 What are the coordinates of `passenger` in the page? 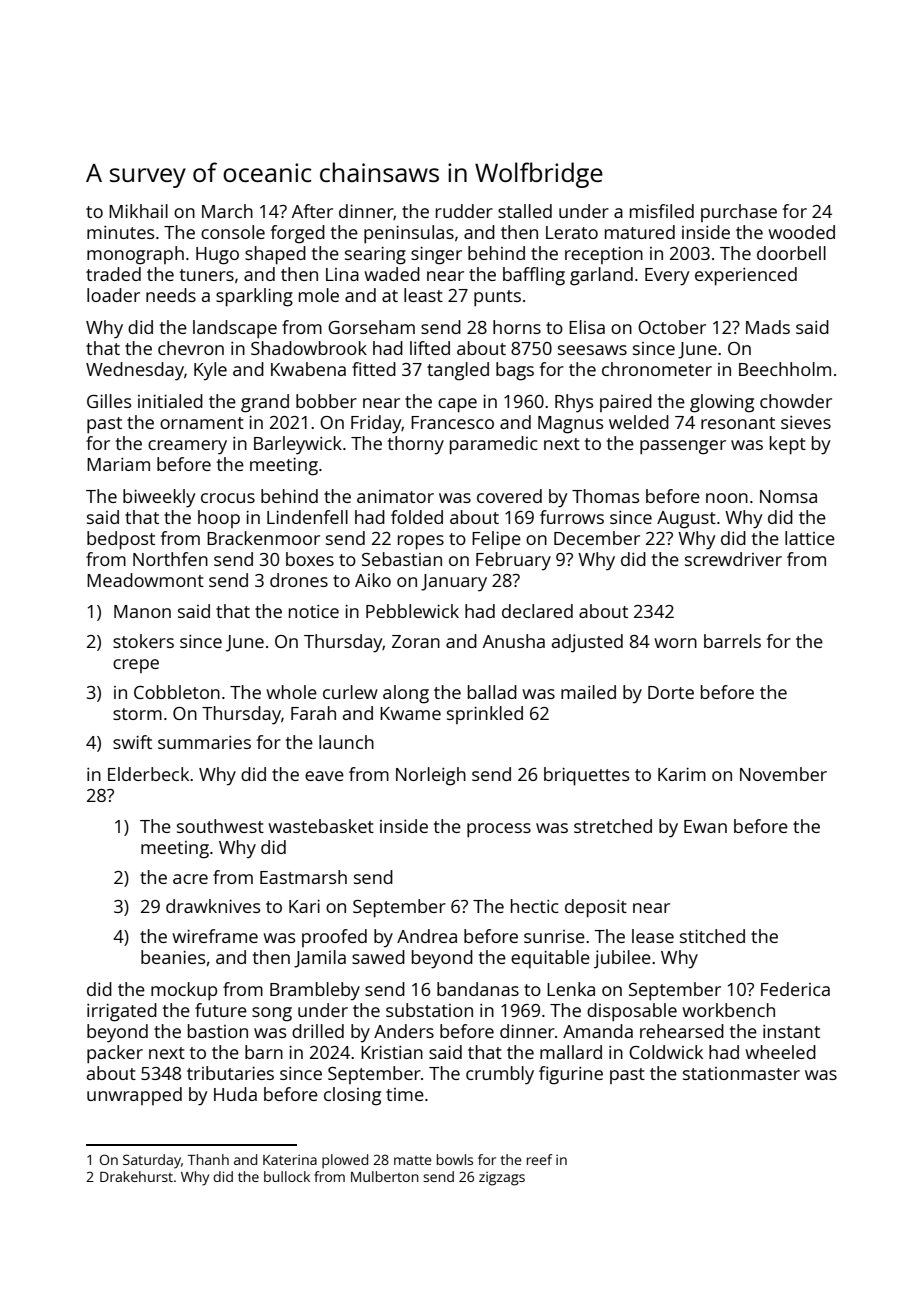 It's located at (683, 447).
